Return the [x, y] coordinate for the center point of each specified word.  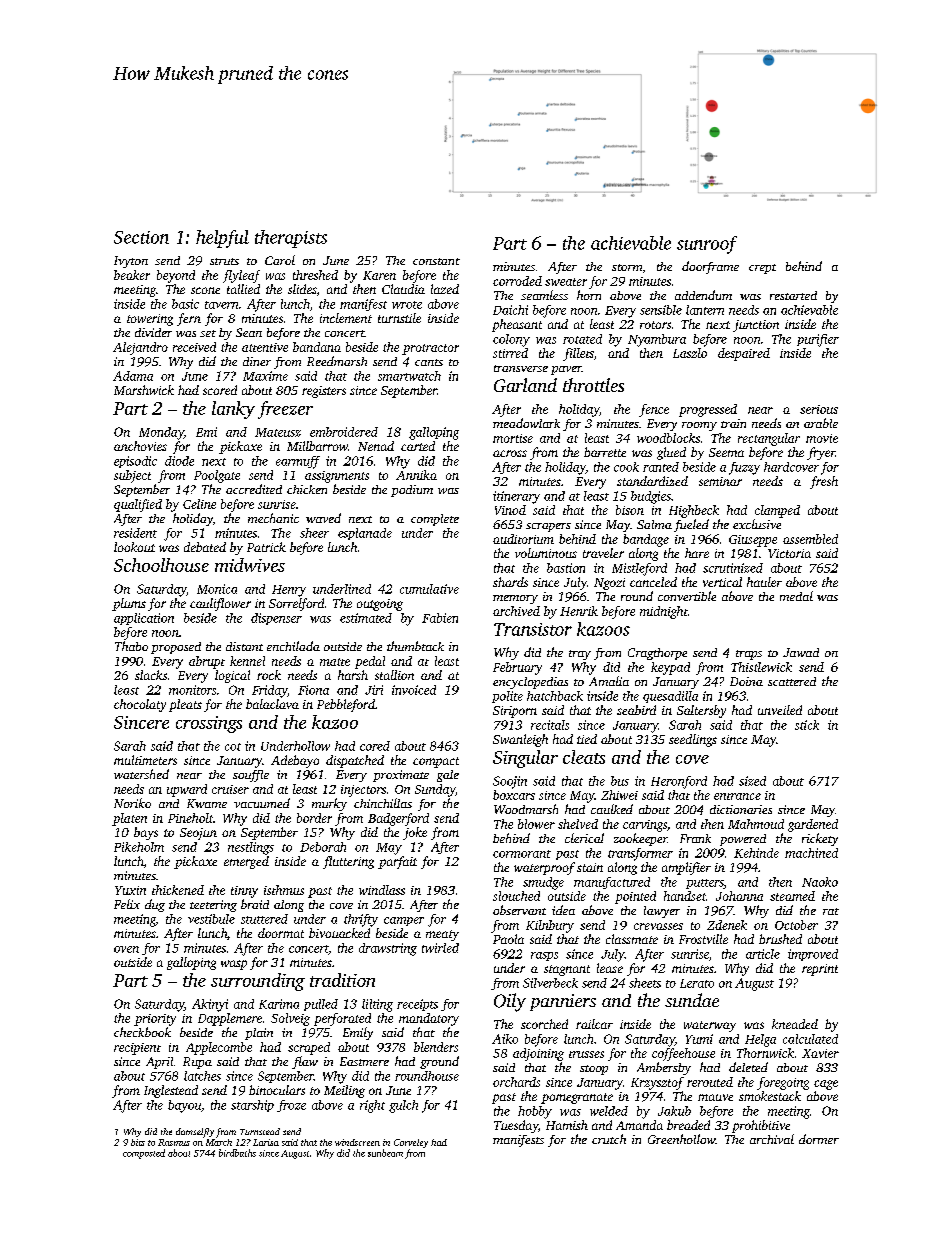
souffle [251, 776]
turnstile [399, 318]
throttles [593, 385]
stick [807, 725]
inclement [346, 318]
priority [155, 1020]
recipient [137, 1049]
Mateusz [278, 432]
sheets [645, 983]
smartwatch [409, 376]
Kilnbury [550, 926]
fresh [824, 482]
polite [507, 697]
